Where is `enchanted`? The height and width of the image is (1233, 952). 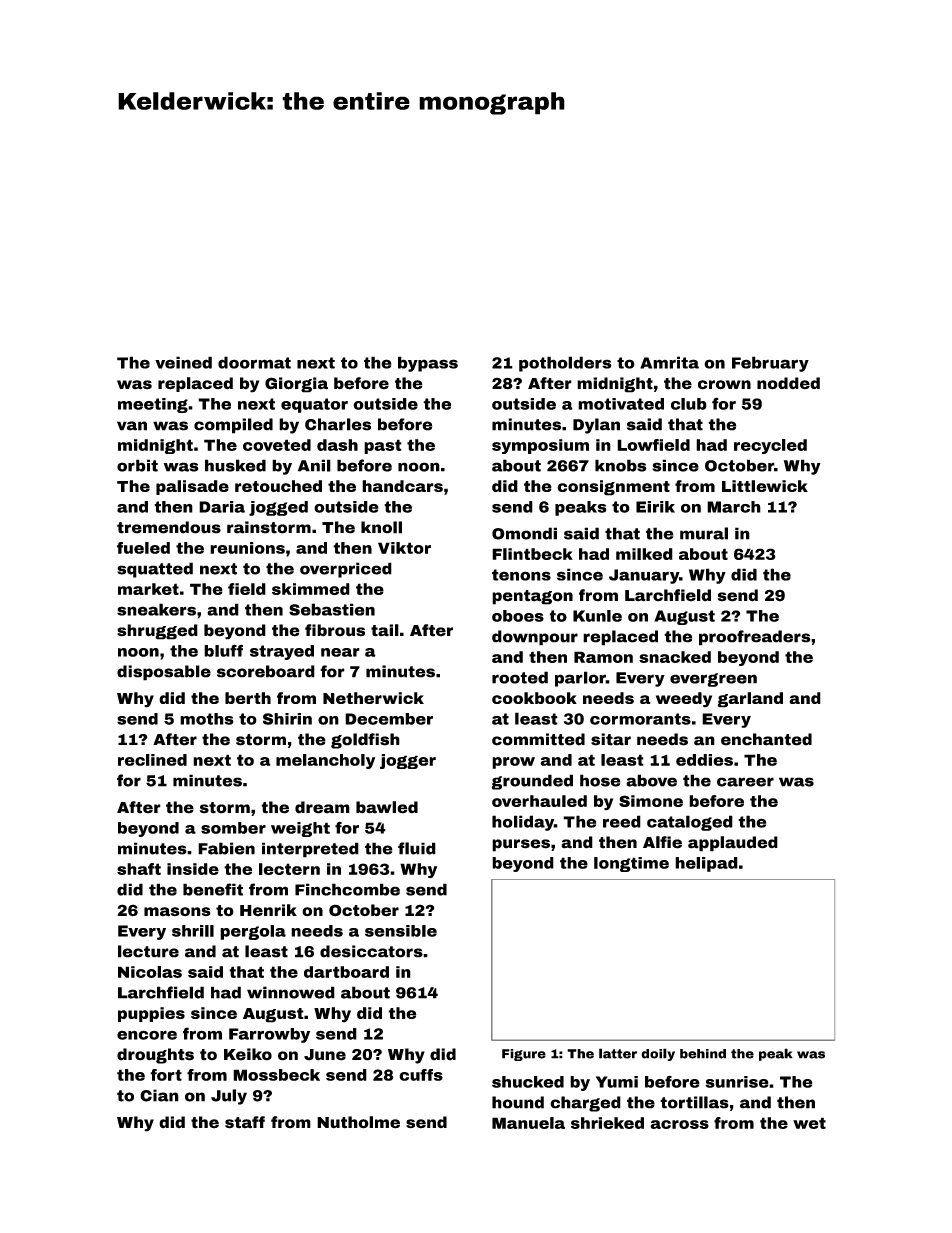
enchanted is located at coordinates (766, 739).
